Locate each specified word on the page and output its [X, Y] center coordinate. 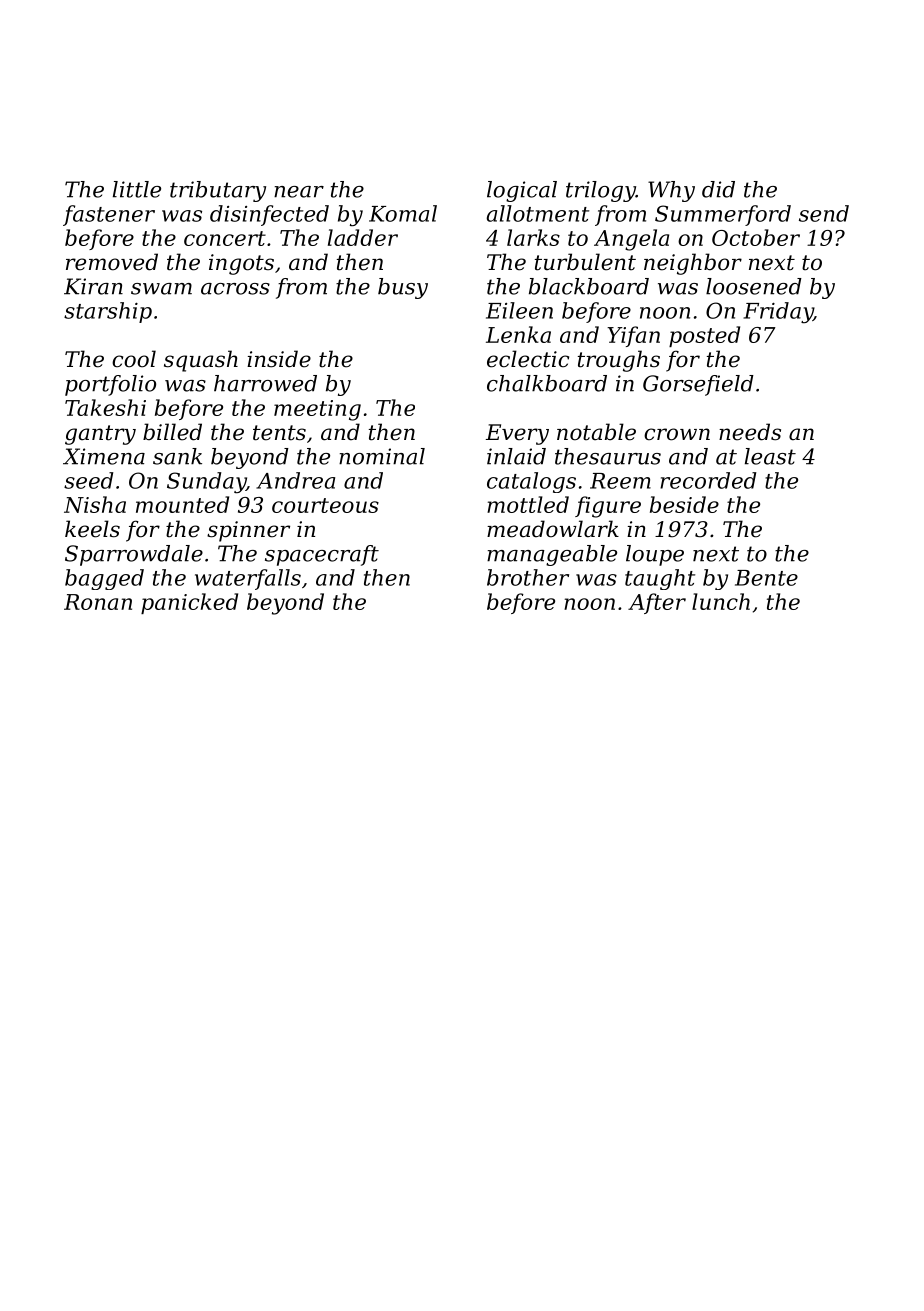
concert [225, 238]
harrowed [265, 383]
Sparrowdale [134, 555]
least [770, 456]
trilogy [601, 191]
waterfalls [248, 579]
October [756, 237]
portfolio [110, 385]
